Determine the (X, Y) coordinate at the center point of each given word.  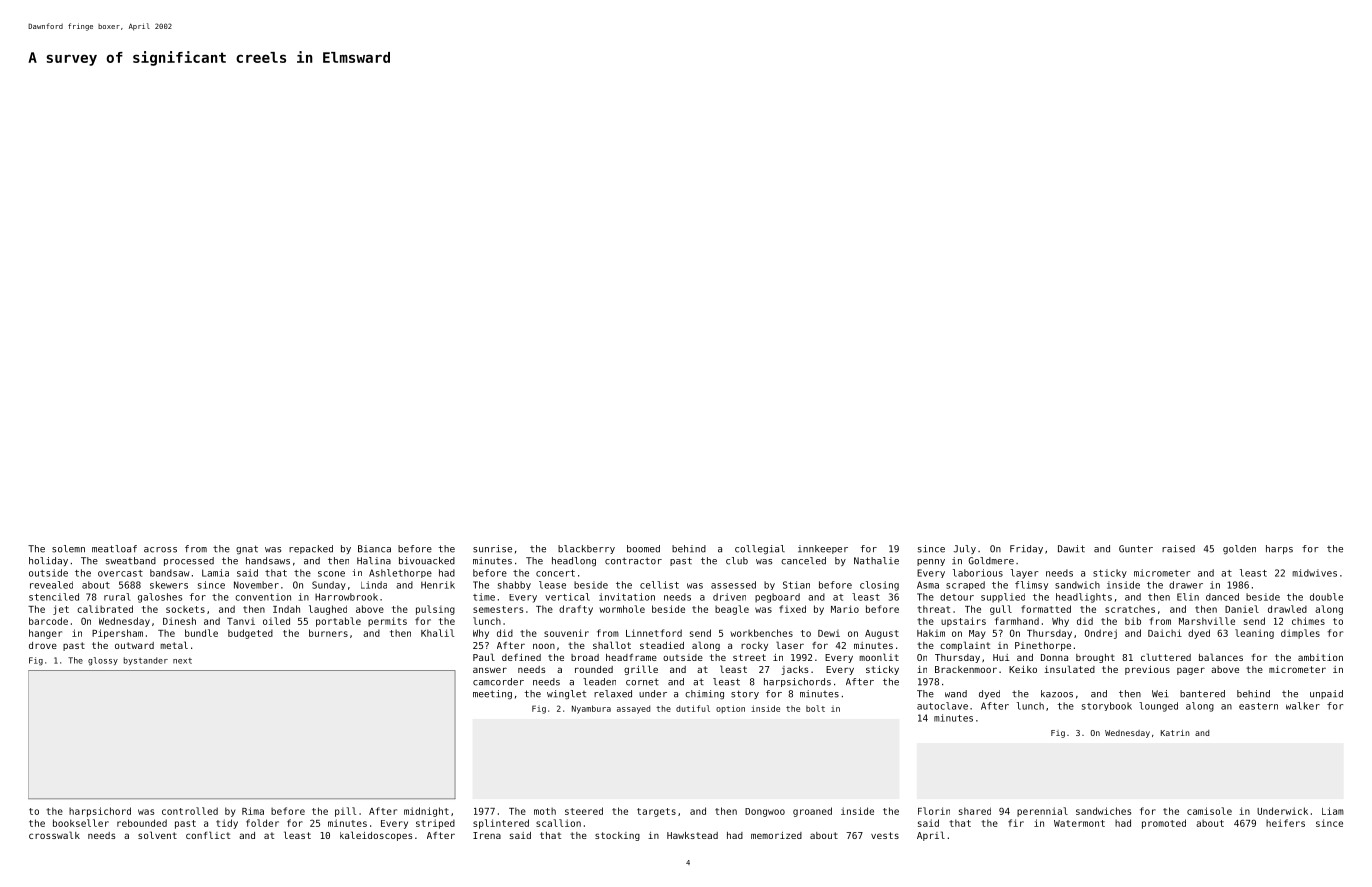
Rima (253, 811)
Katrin (1175, 733)
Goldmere (991, 561)
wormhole (622, 609)
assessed (733, 585)
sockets (185, 609)
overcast (120, 573)
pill (345, 812)
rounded (594, 669)
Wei (1160, 694)
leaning (1254, 634)
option (730, 709)
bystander (146, 661)
